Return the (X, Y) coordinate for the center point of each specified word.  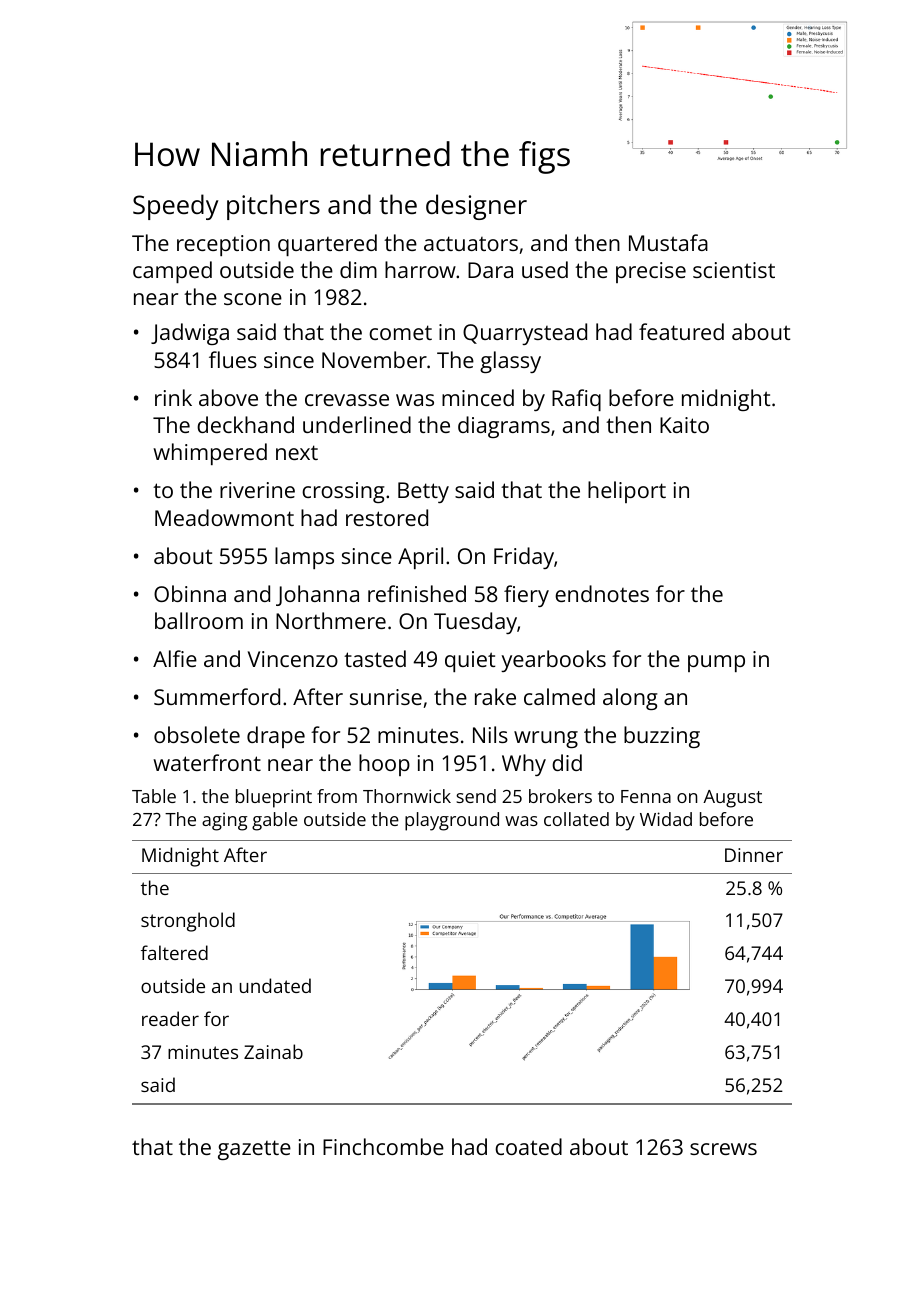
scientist (734, 270)
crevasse (347, 400)
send (476, 796)
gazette (254, 1150)
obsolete (197, 734)
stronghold (188, 922)
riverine (257, 490)
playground (452, 821)
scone (253, 299)
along (630, 699)
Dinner (754, 855)
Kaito (684, 425)
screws (723, 1149)
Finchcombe (383, 1146)
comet (400, 332)
